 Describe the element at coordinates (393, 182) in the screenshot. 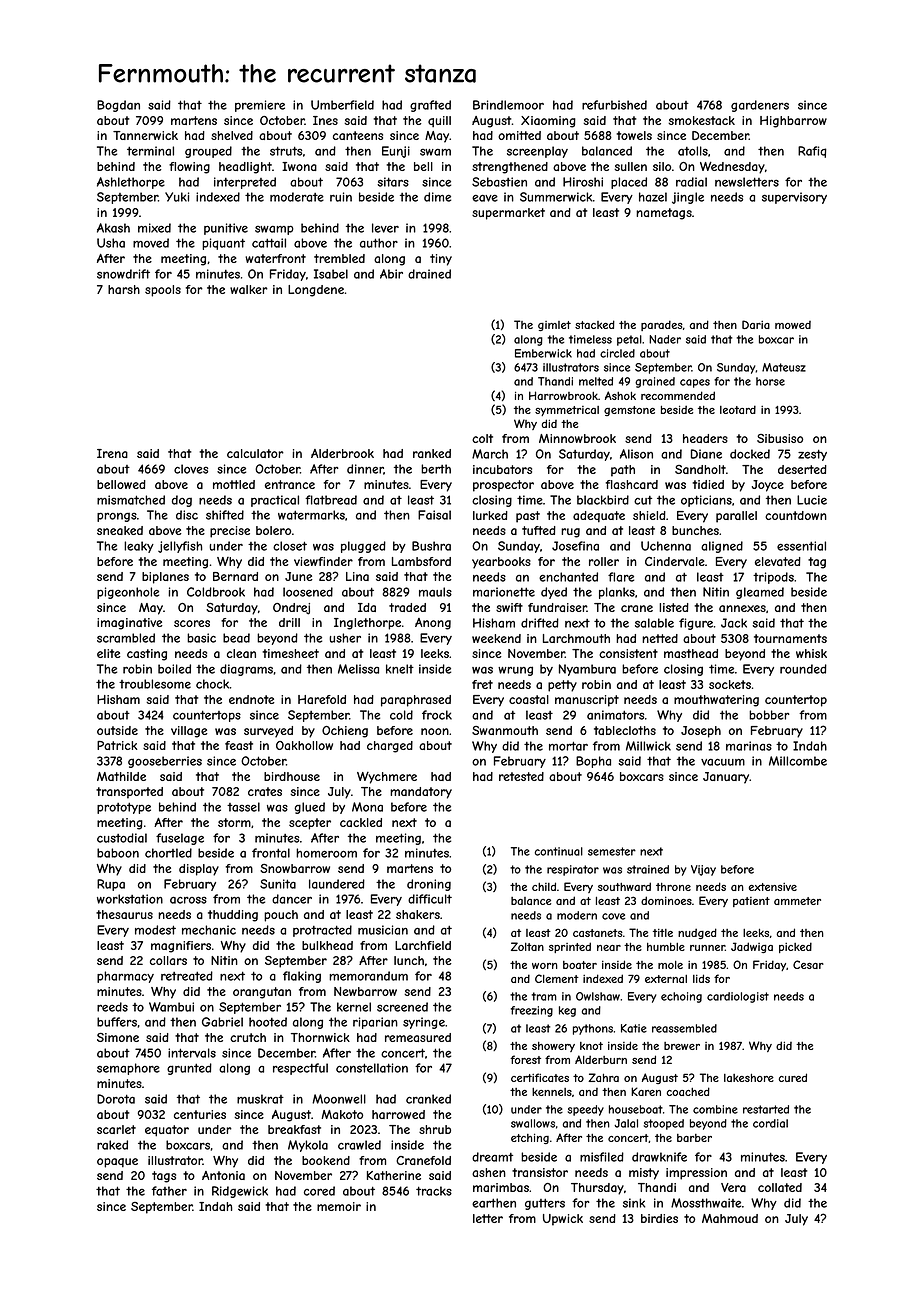

I see `sitars` at that location.
